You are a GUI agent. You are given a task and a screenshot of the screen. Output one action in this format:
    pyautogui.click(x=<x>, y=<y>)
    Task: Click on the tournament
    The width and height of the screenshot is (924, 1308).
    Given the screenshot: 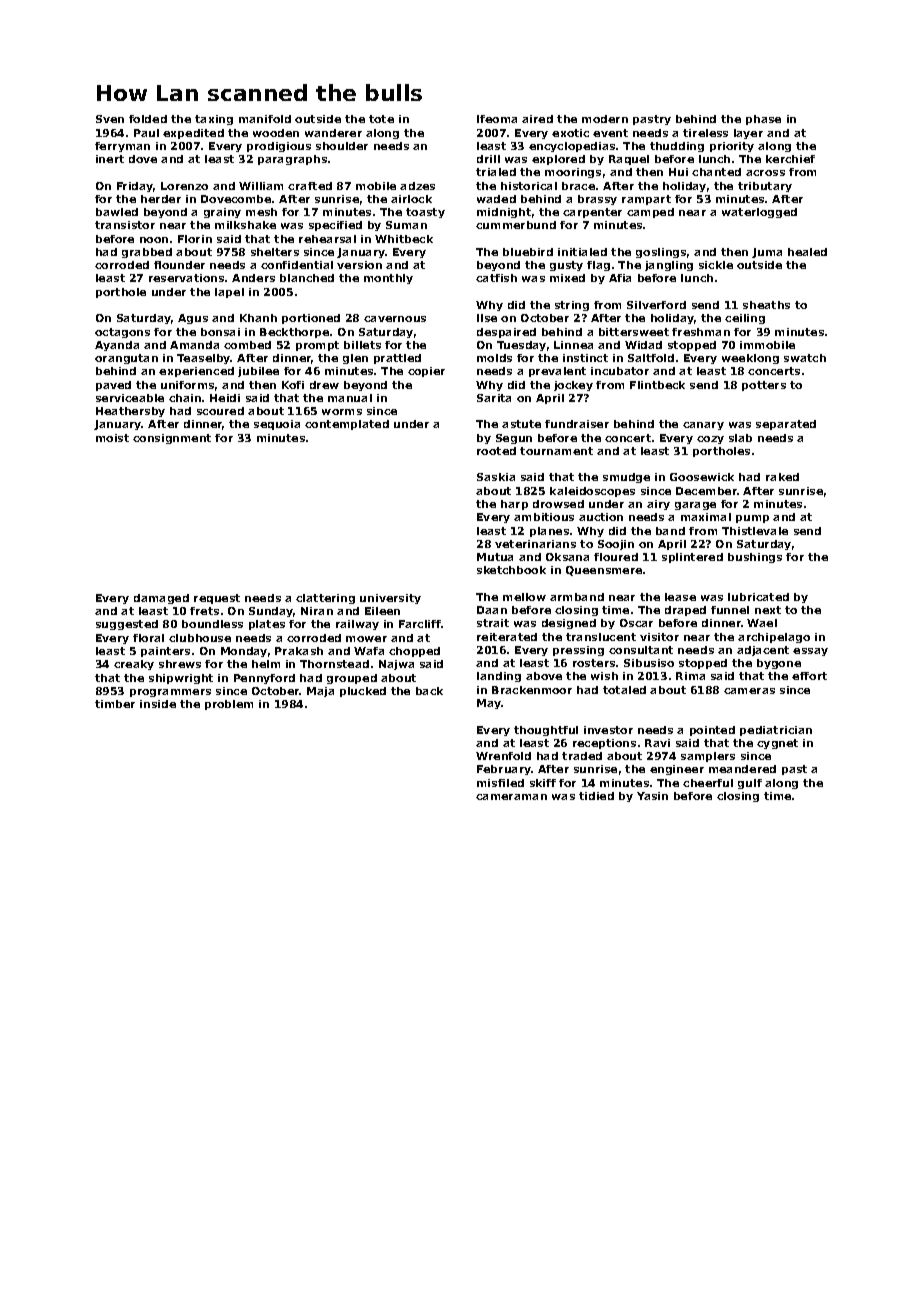 What is the action you would take?
    pyautogui.click(x=556, y=451)
